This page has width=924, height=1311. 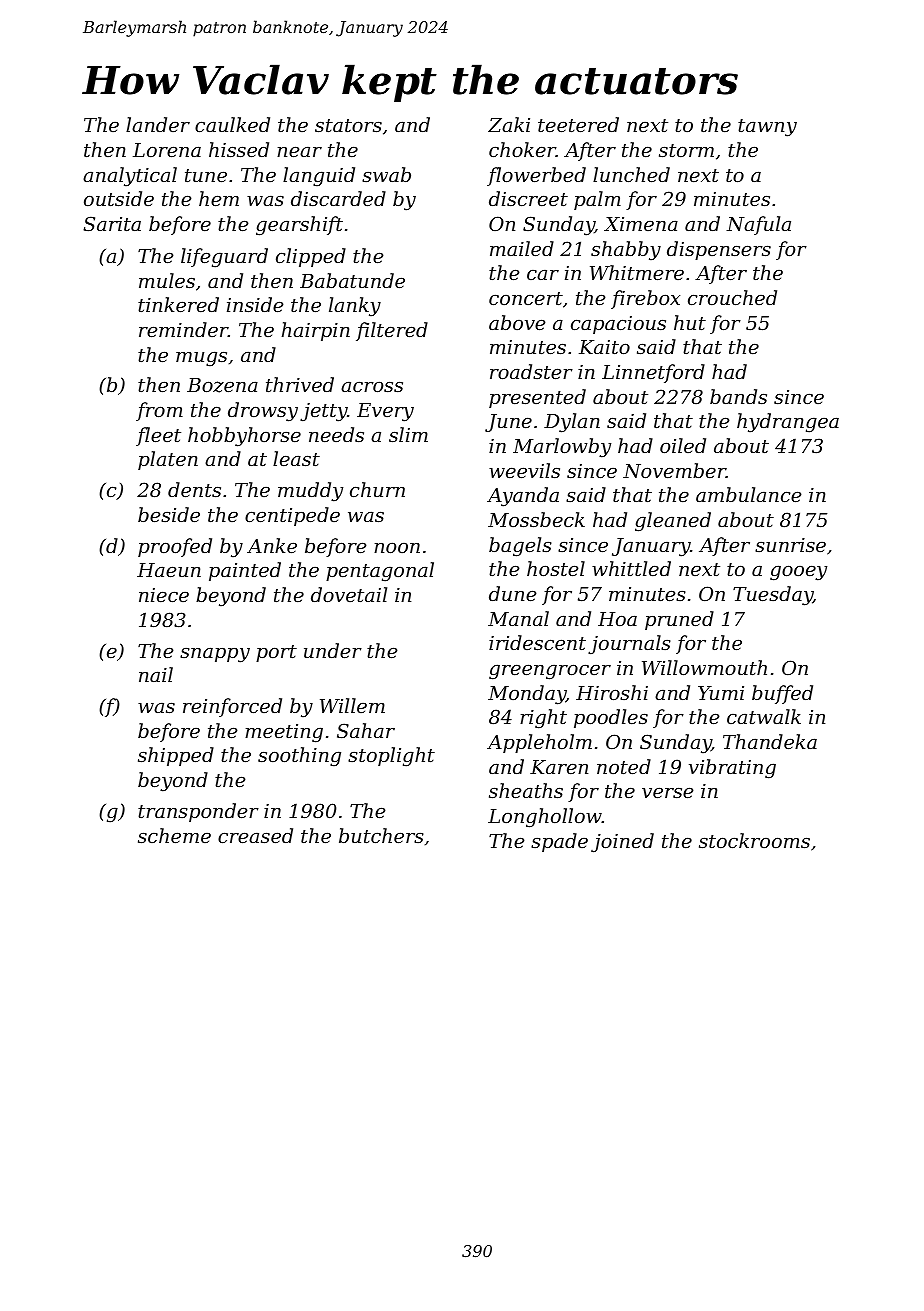 I want to click on dovetail, so click(x=349, y=594).
